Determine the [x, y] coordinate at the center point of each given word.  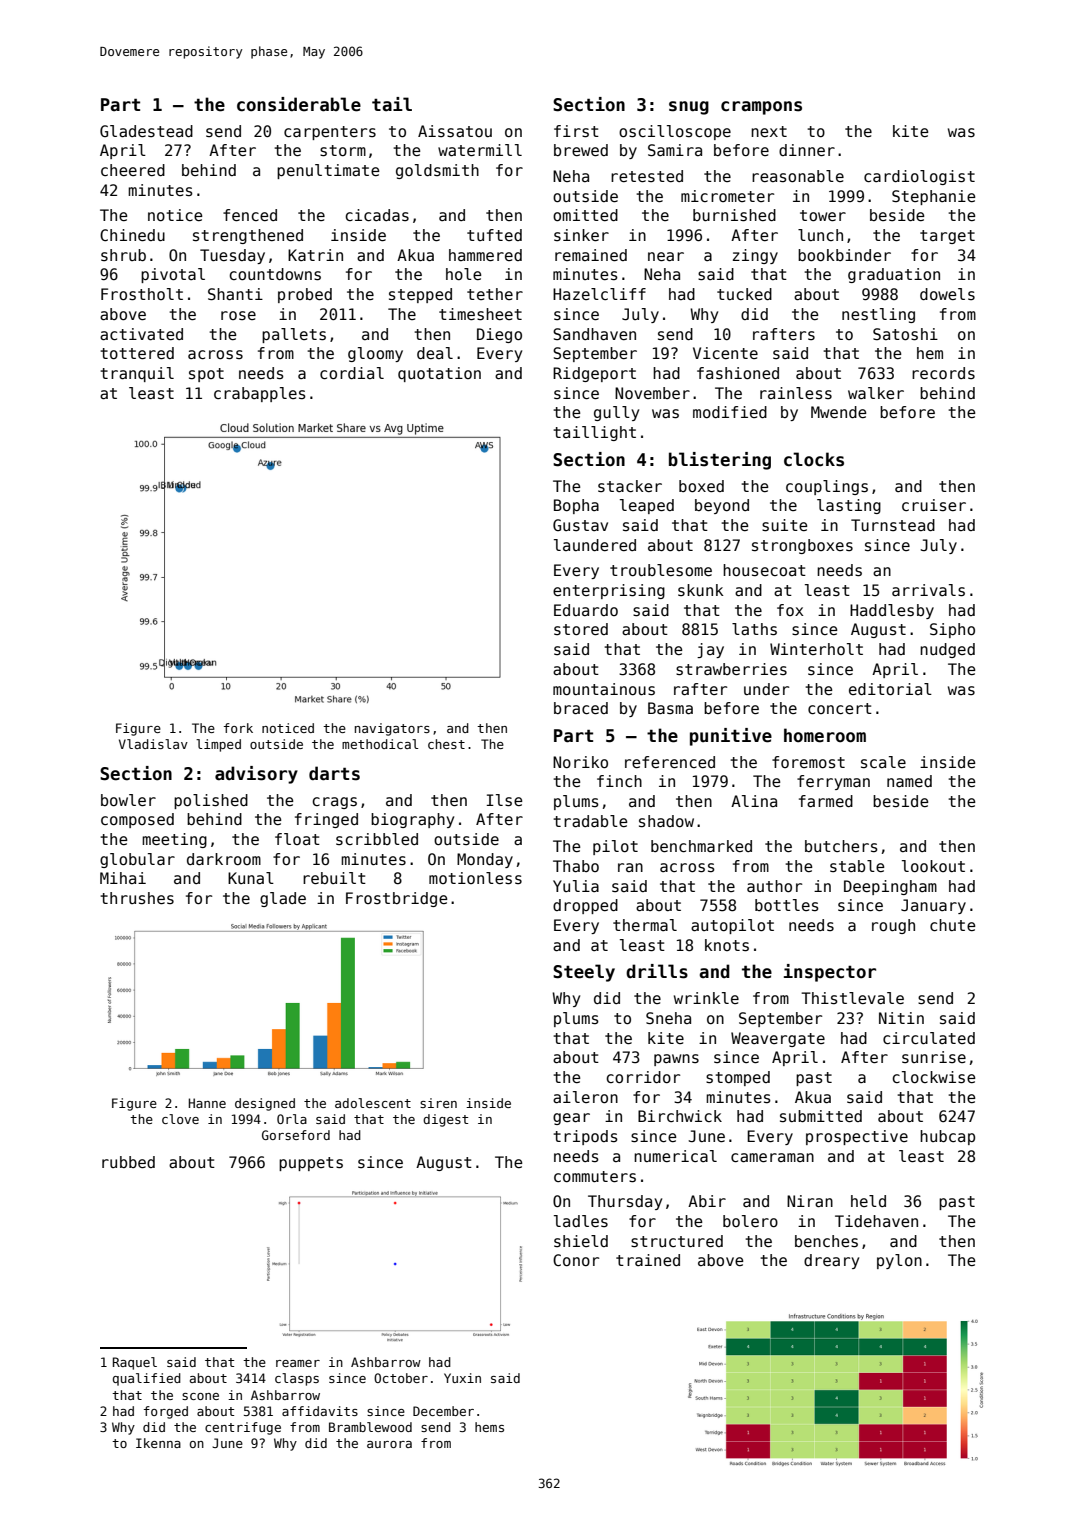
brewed [581, 150]
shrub [123, 255]
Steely [584, 973]
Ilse [504, 800]
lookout [933, 866]
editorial [890, 689]
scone [200, 1396]
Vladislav [153, 744]
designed [265, 1104]
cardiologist [919, 177]
